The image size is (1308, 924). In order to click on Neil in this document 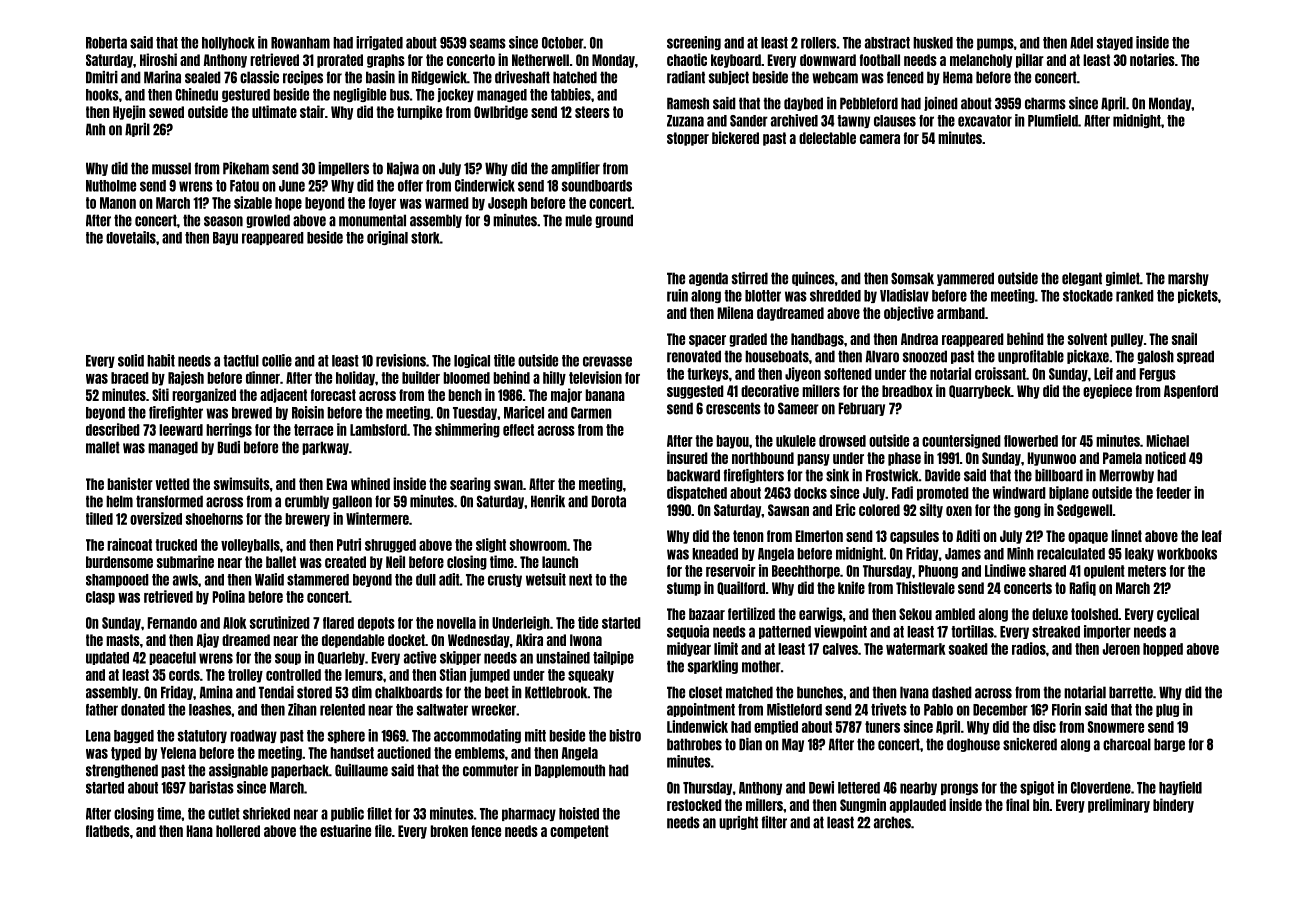, I will do `click(395, 561)`.
